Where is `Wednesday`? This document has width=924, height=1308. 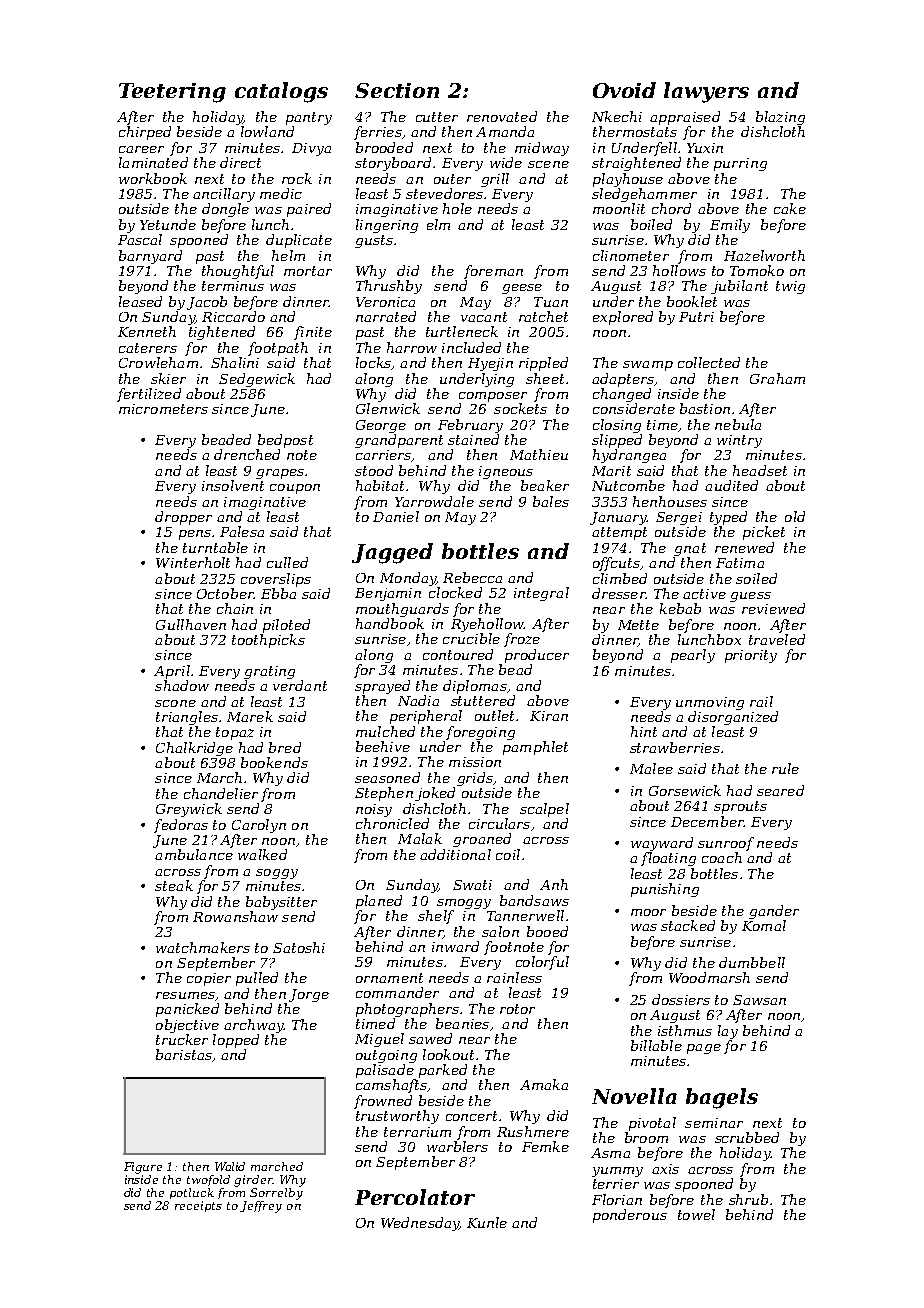
Wednesday is located at coordinates (420, 1224).
